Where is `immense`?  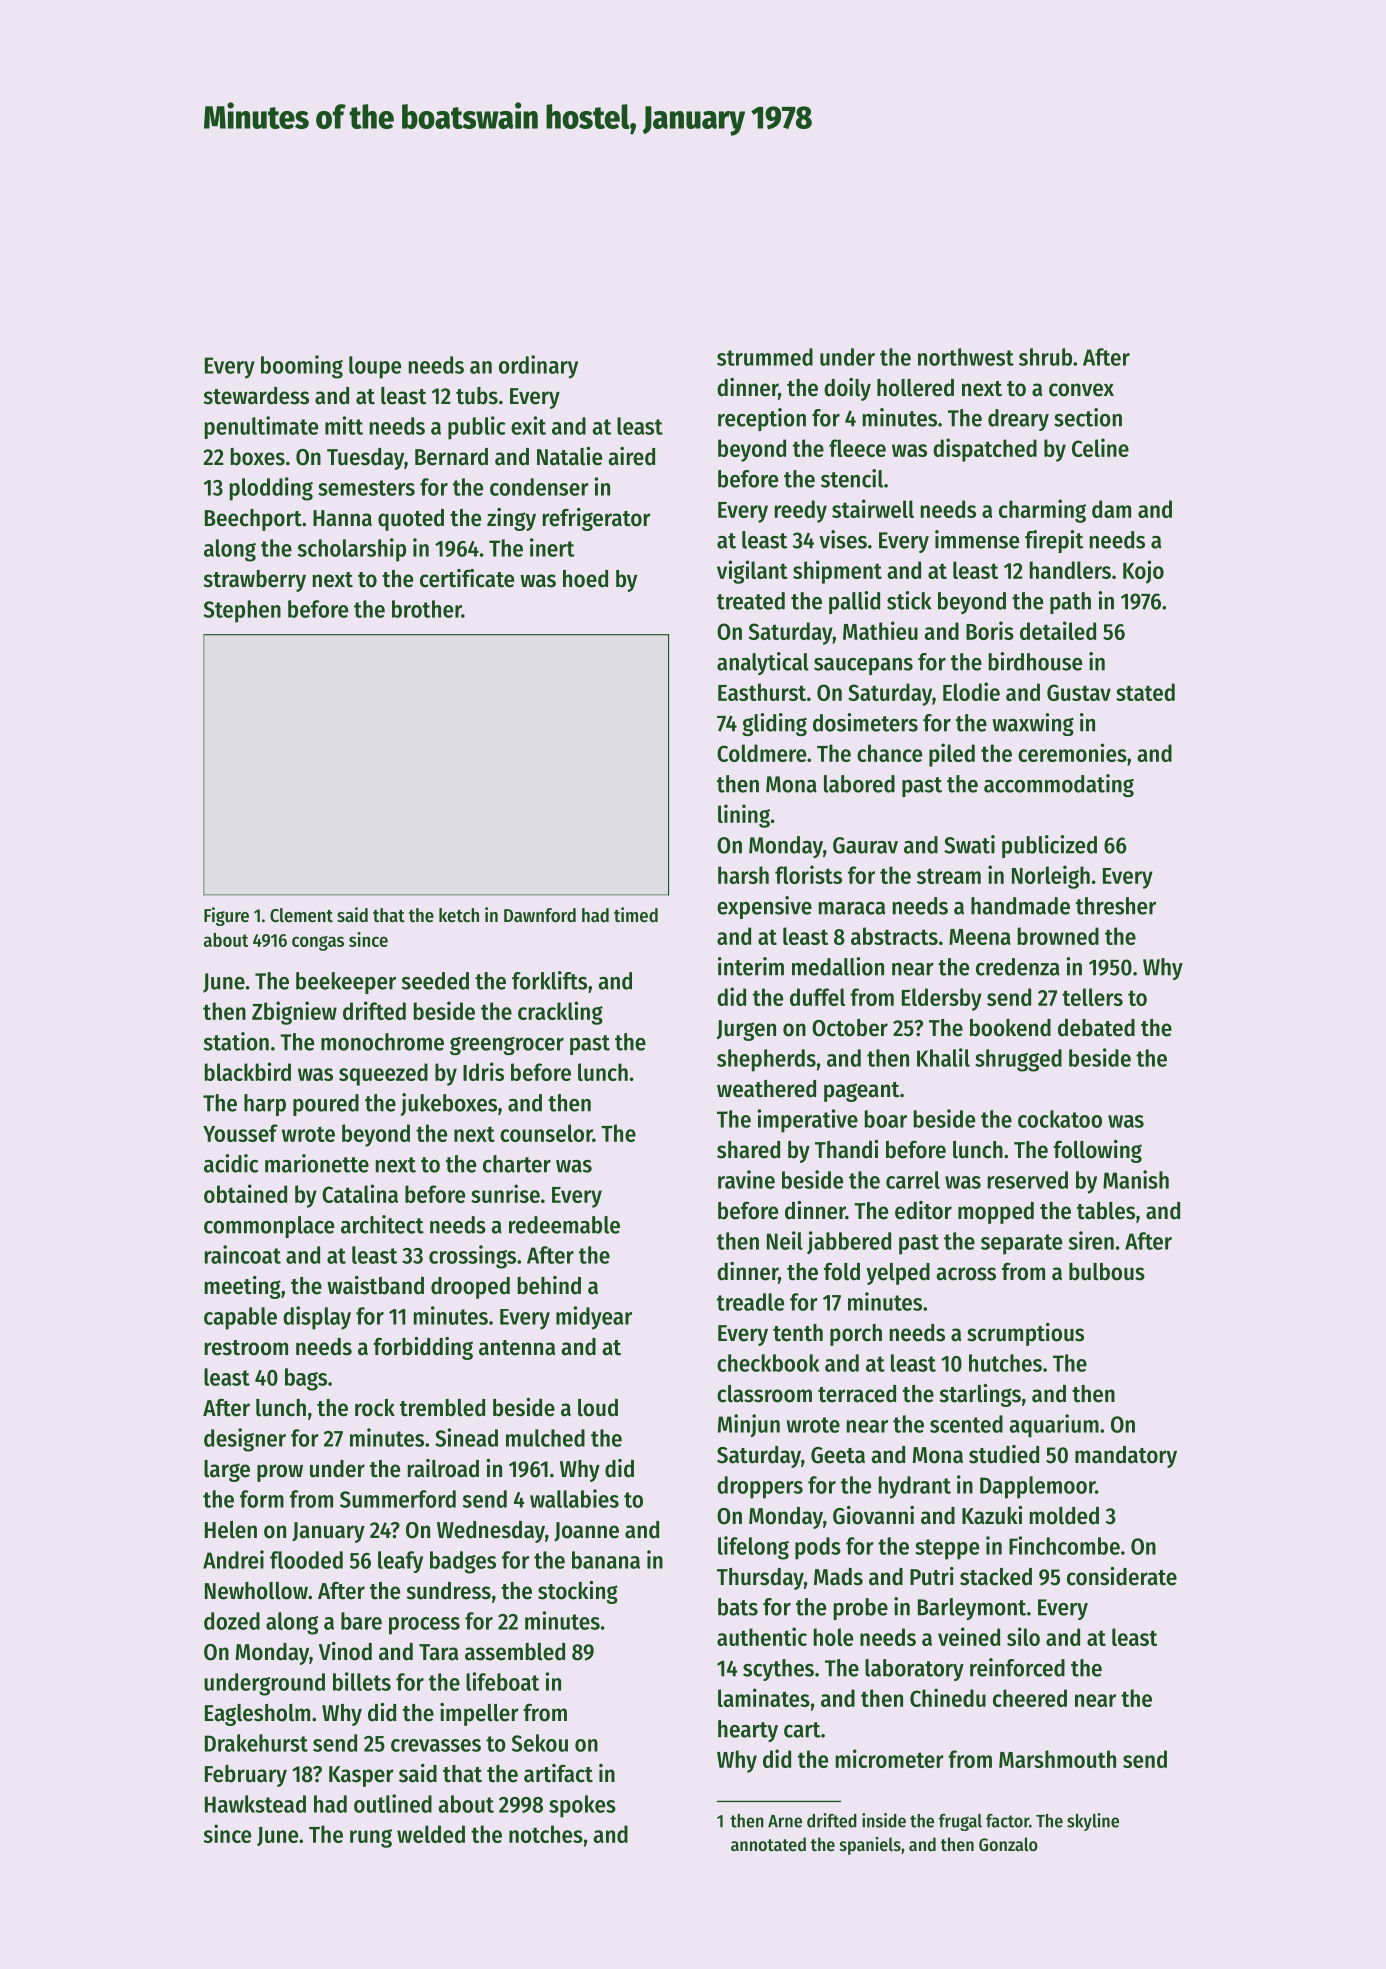
immense is located at coordinates (977, 539).
